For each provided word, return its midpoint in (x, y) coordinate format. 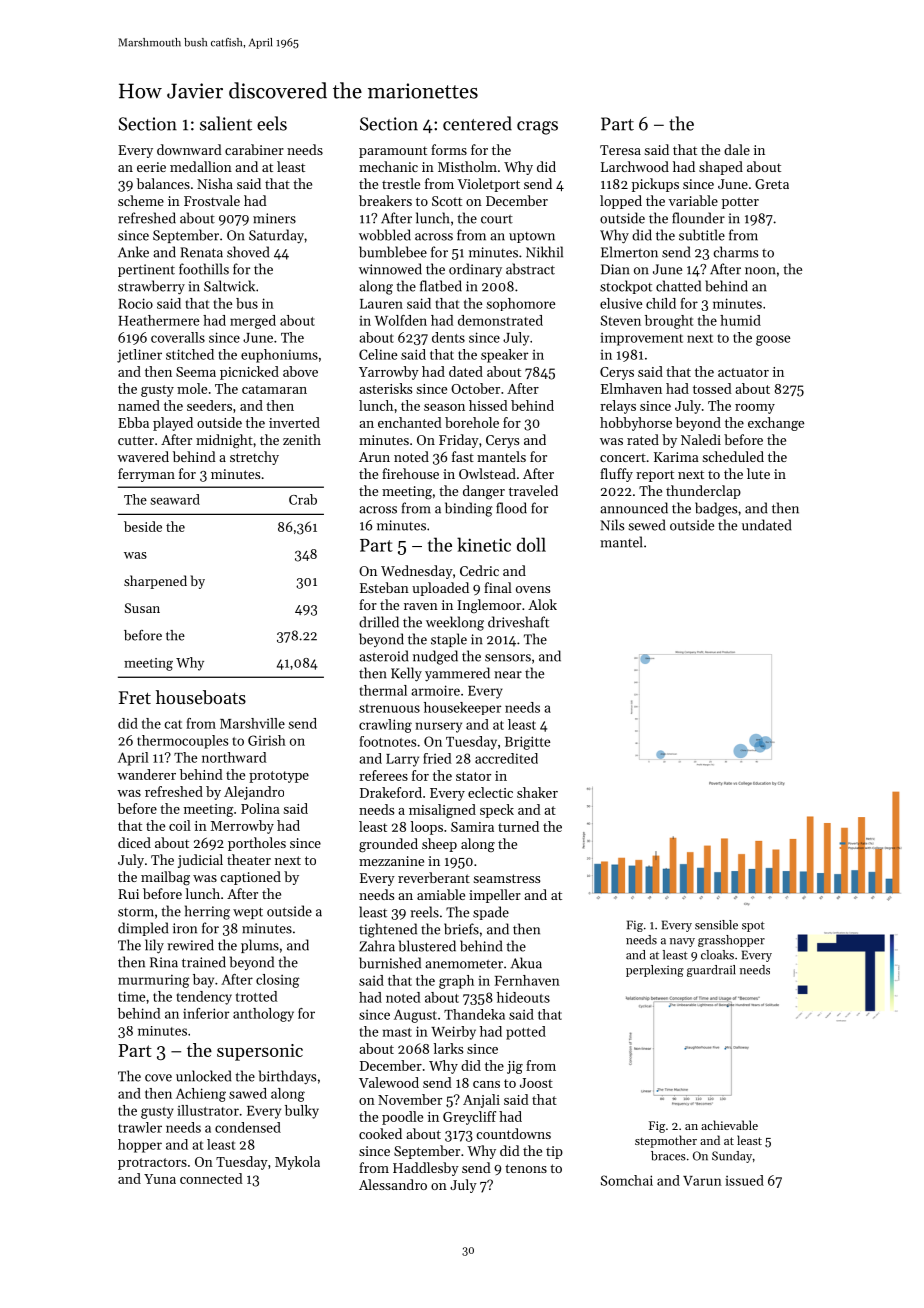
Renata (202, 252)
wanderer (146, 774)
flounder (698, 218)
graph (456, 982)
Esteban (384, 587)
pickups (655, 185)
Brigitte (527, 743)
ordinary (475, 270)
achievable (729, 1125)
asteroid (383, 656)
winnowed (390, 269)
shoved (248, 252)
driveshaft (518, 622)
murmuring (154, 981)
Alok (542, 604)
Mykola (297, 1163)
